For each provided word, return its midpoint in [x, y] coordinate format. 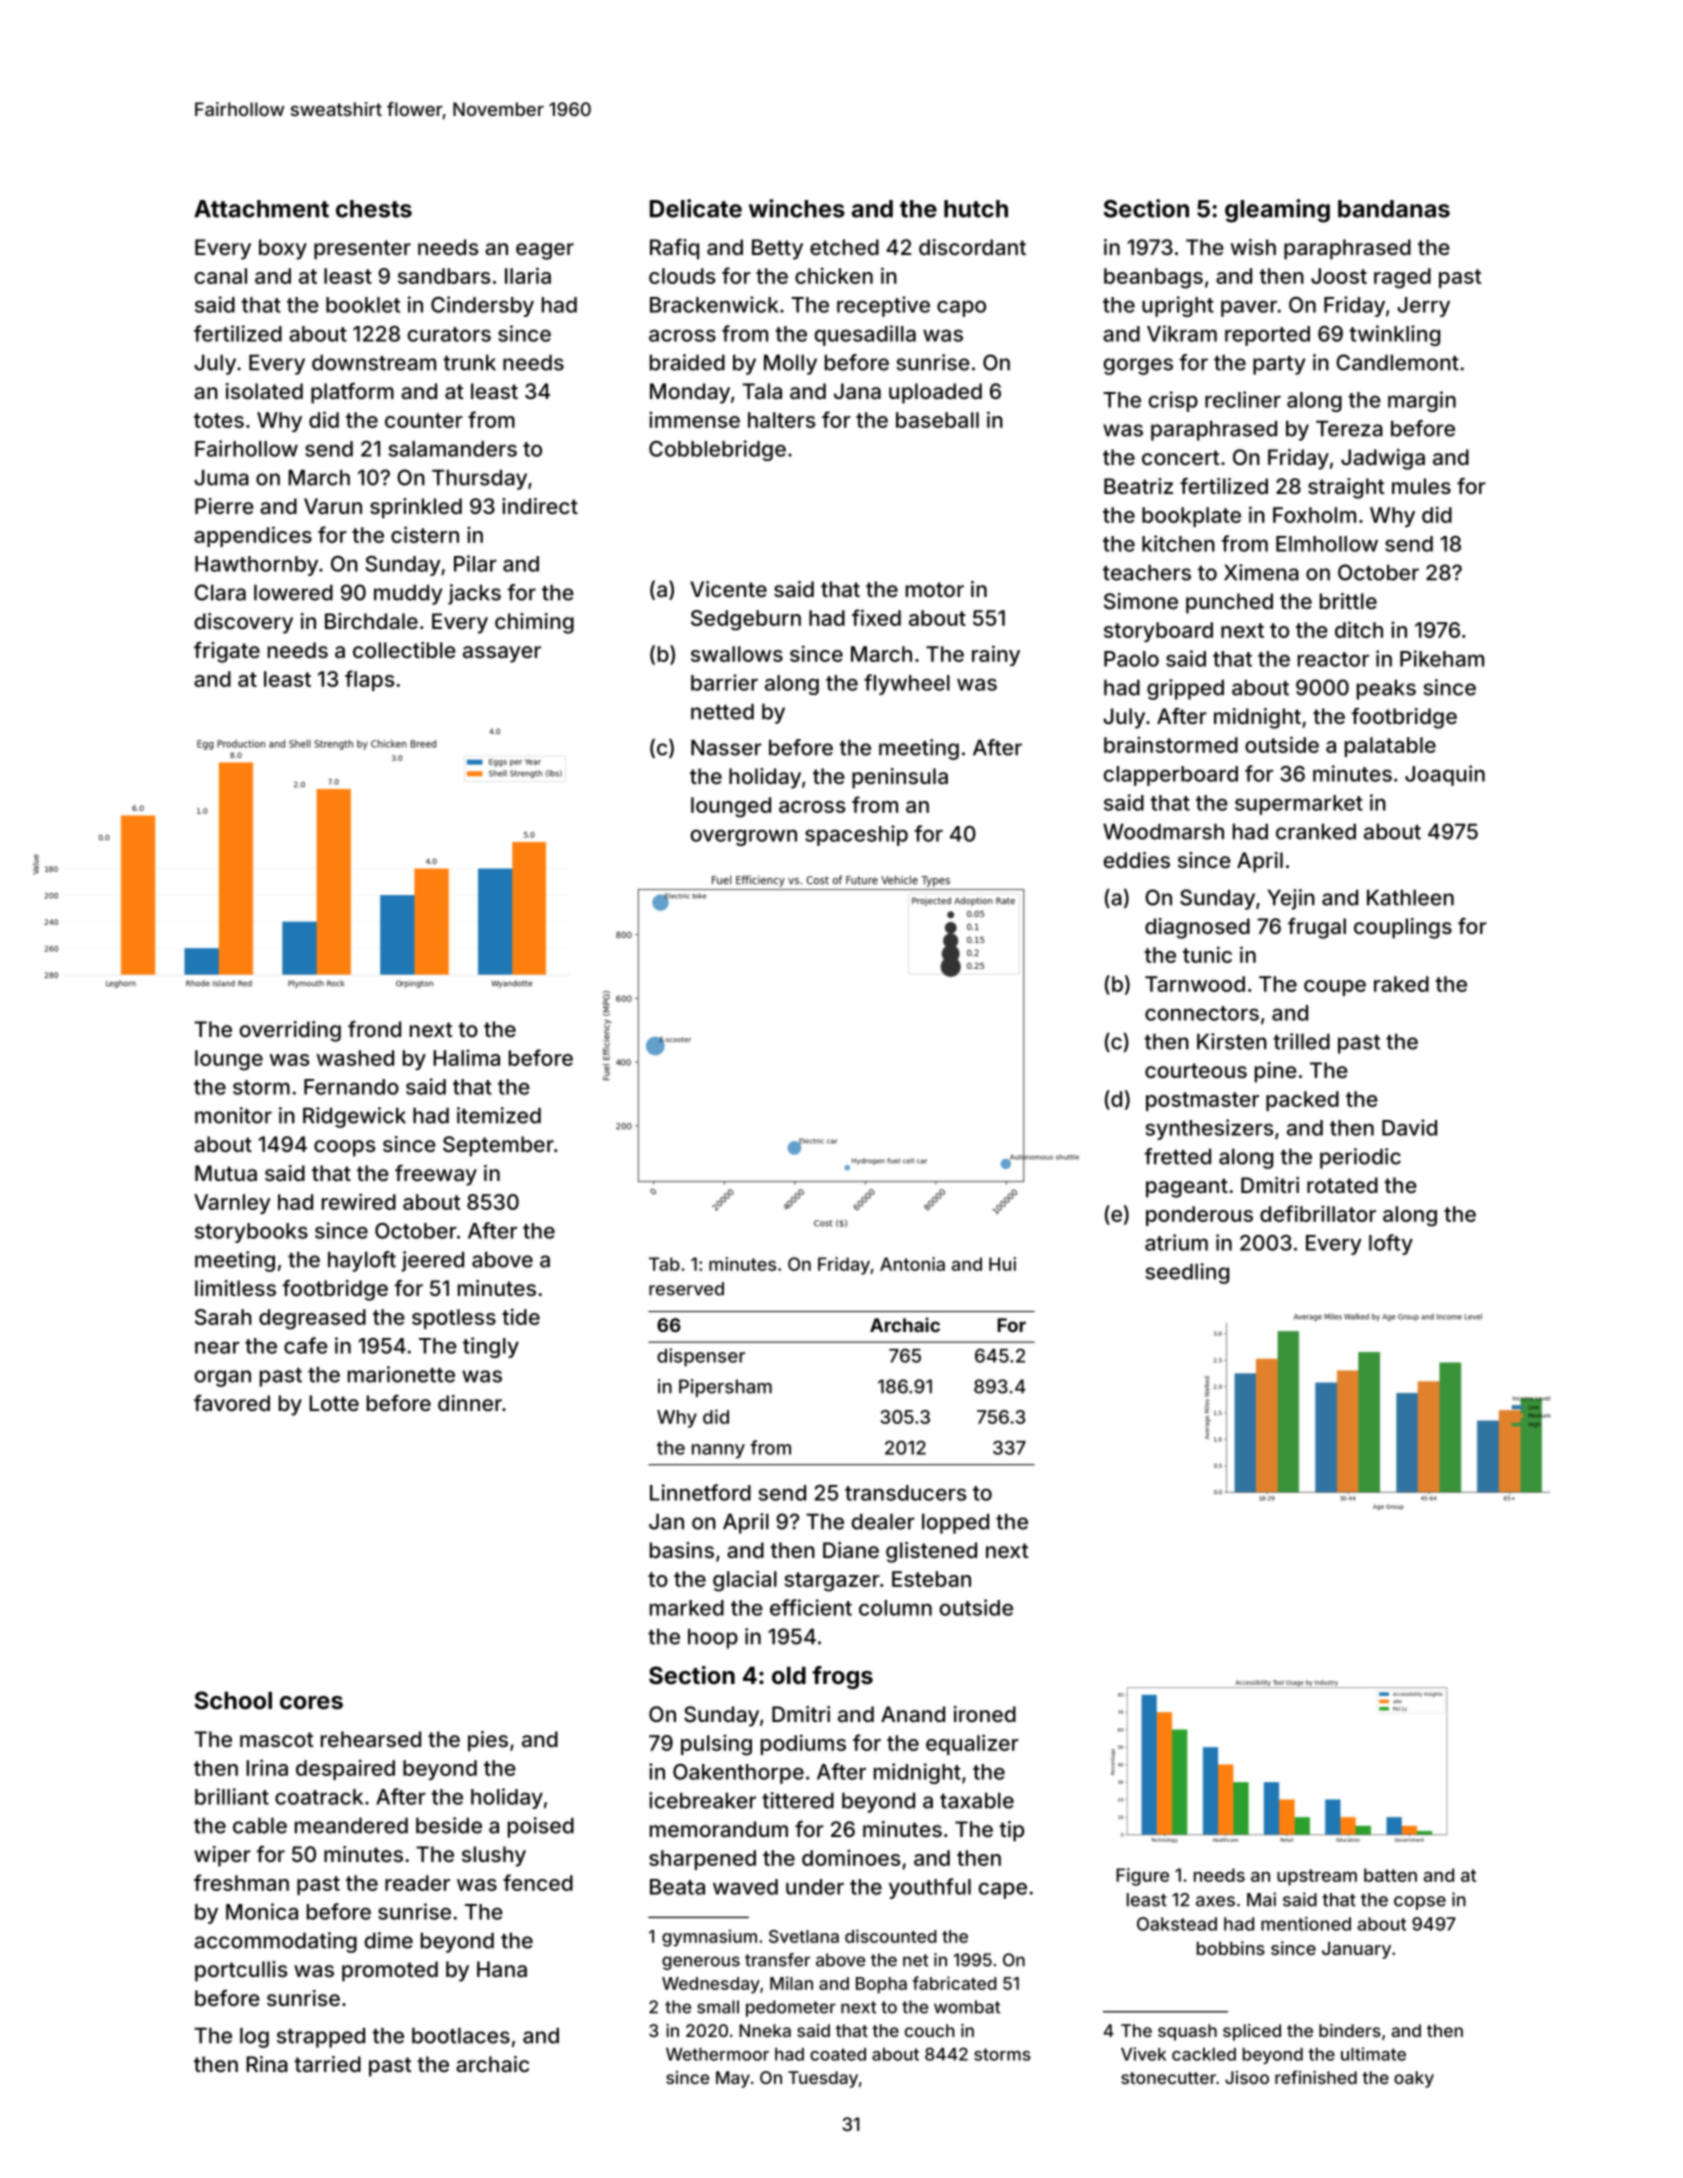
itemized [499, 1115]
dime [389, 1940]
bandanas [1394, 209]
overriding [290, 1031]
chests [374, 209]
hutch [976, 209]
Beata [677, 1887]
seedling [1187, 1273]
